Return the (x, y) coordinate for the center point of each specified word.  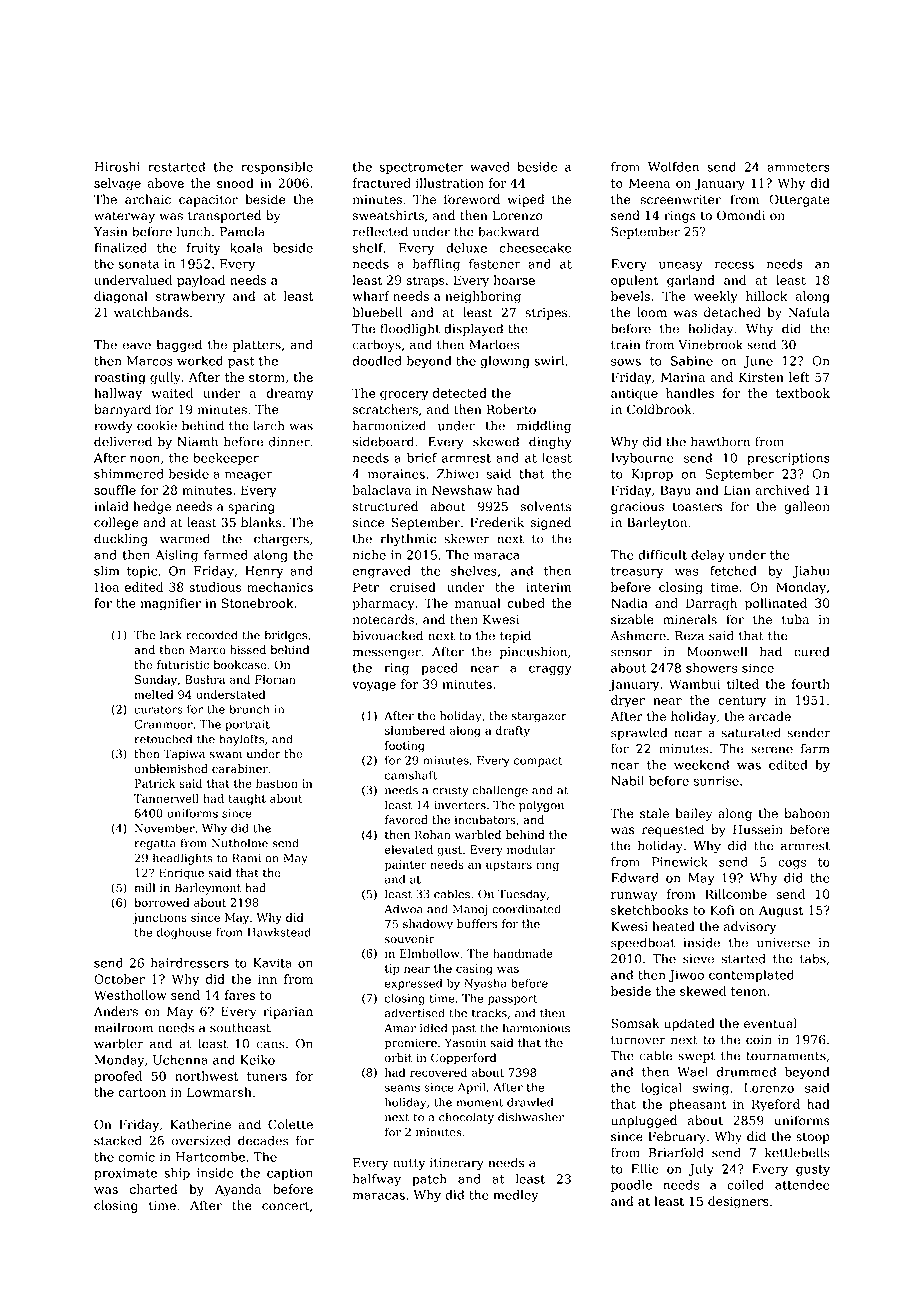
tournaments (786, 1056)
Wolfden (673, 167)
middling (544, 426)
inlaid (111, 506)
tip (392, 969)
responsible (277, 168)
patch (429, 1180)
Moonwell (717, 651)
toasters (698, 507)
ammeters (798, 167)
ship (177, 1174)
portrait (247, 725)
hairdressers (190, 963)
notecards (383, 619)
